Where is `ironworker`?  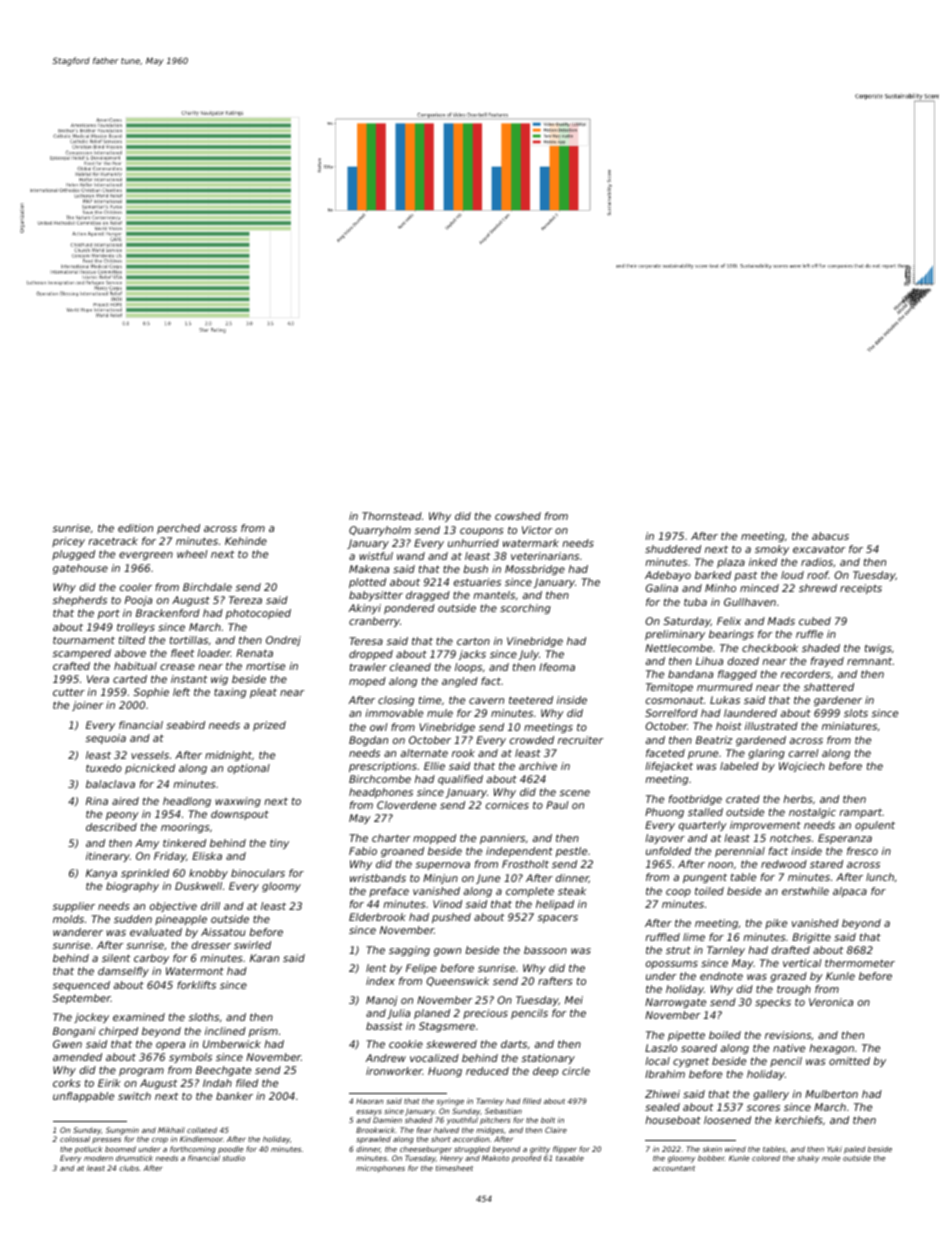 ironworker is located at coordinates (394, 1071).
